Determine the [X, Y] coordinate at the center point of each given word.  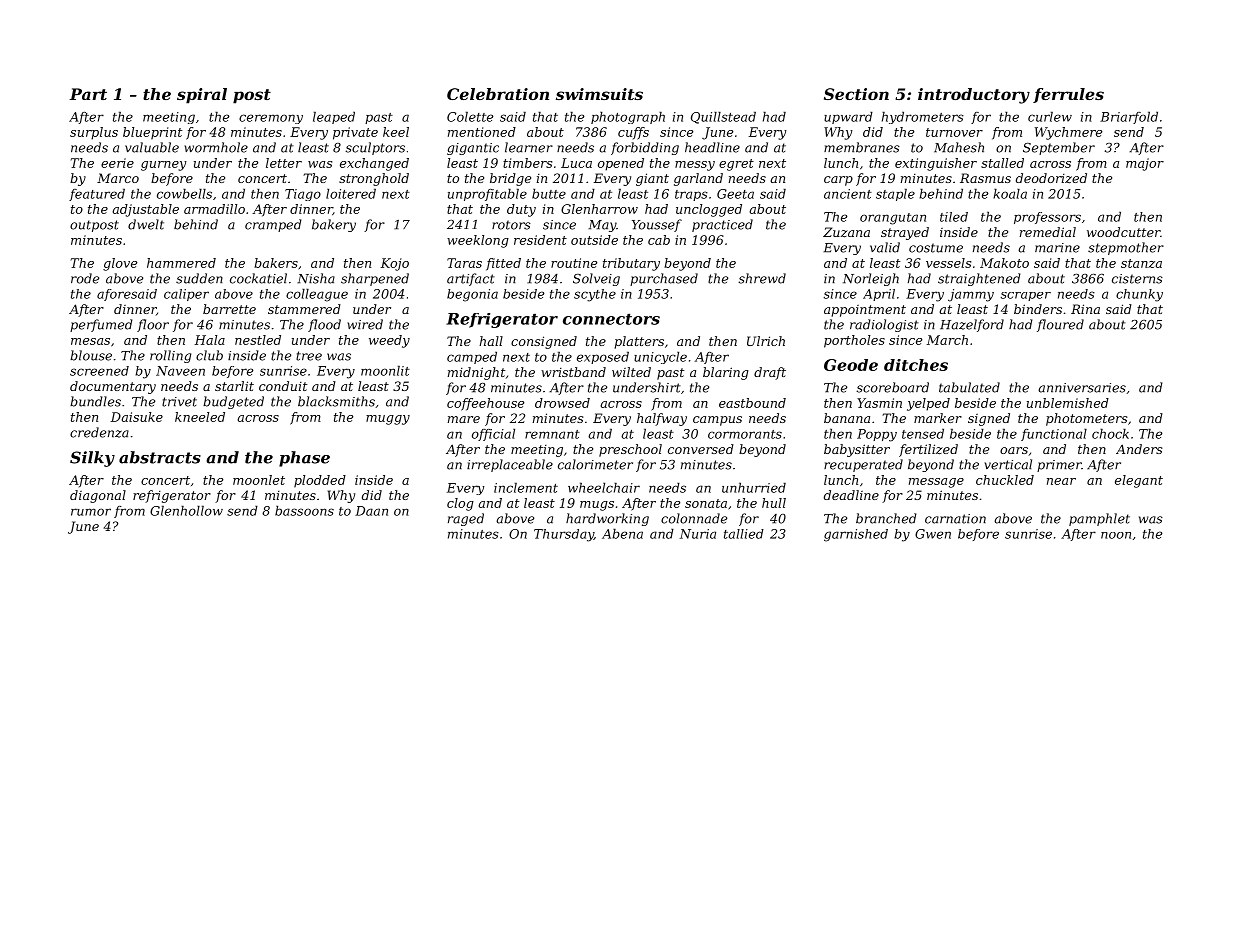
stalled [1002, 163]
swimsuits [599, 94]
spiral [202, 96]
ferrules [1068, 95]
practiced [722, 225]
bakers [276, 263]
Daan [371, 511]
